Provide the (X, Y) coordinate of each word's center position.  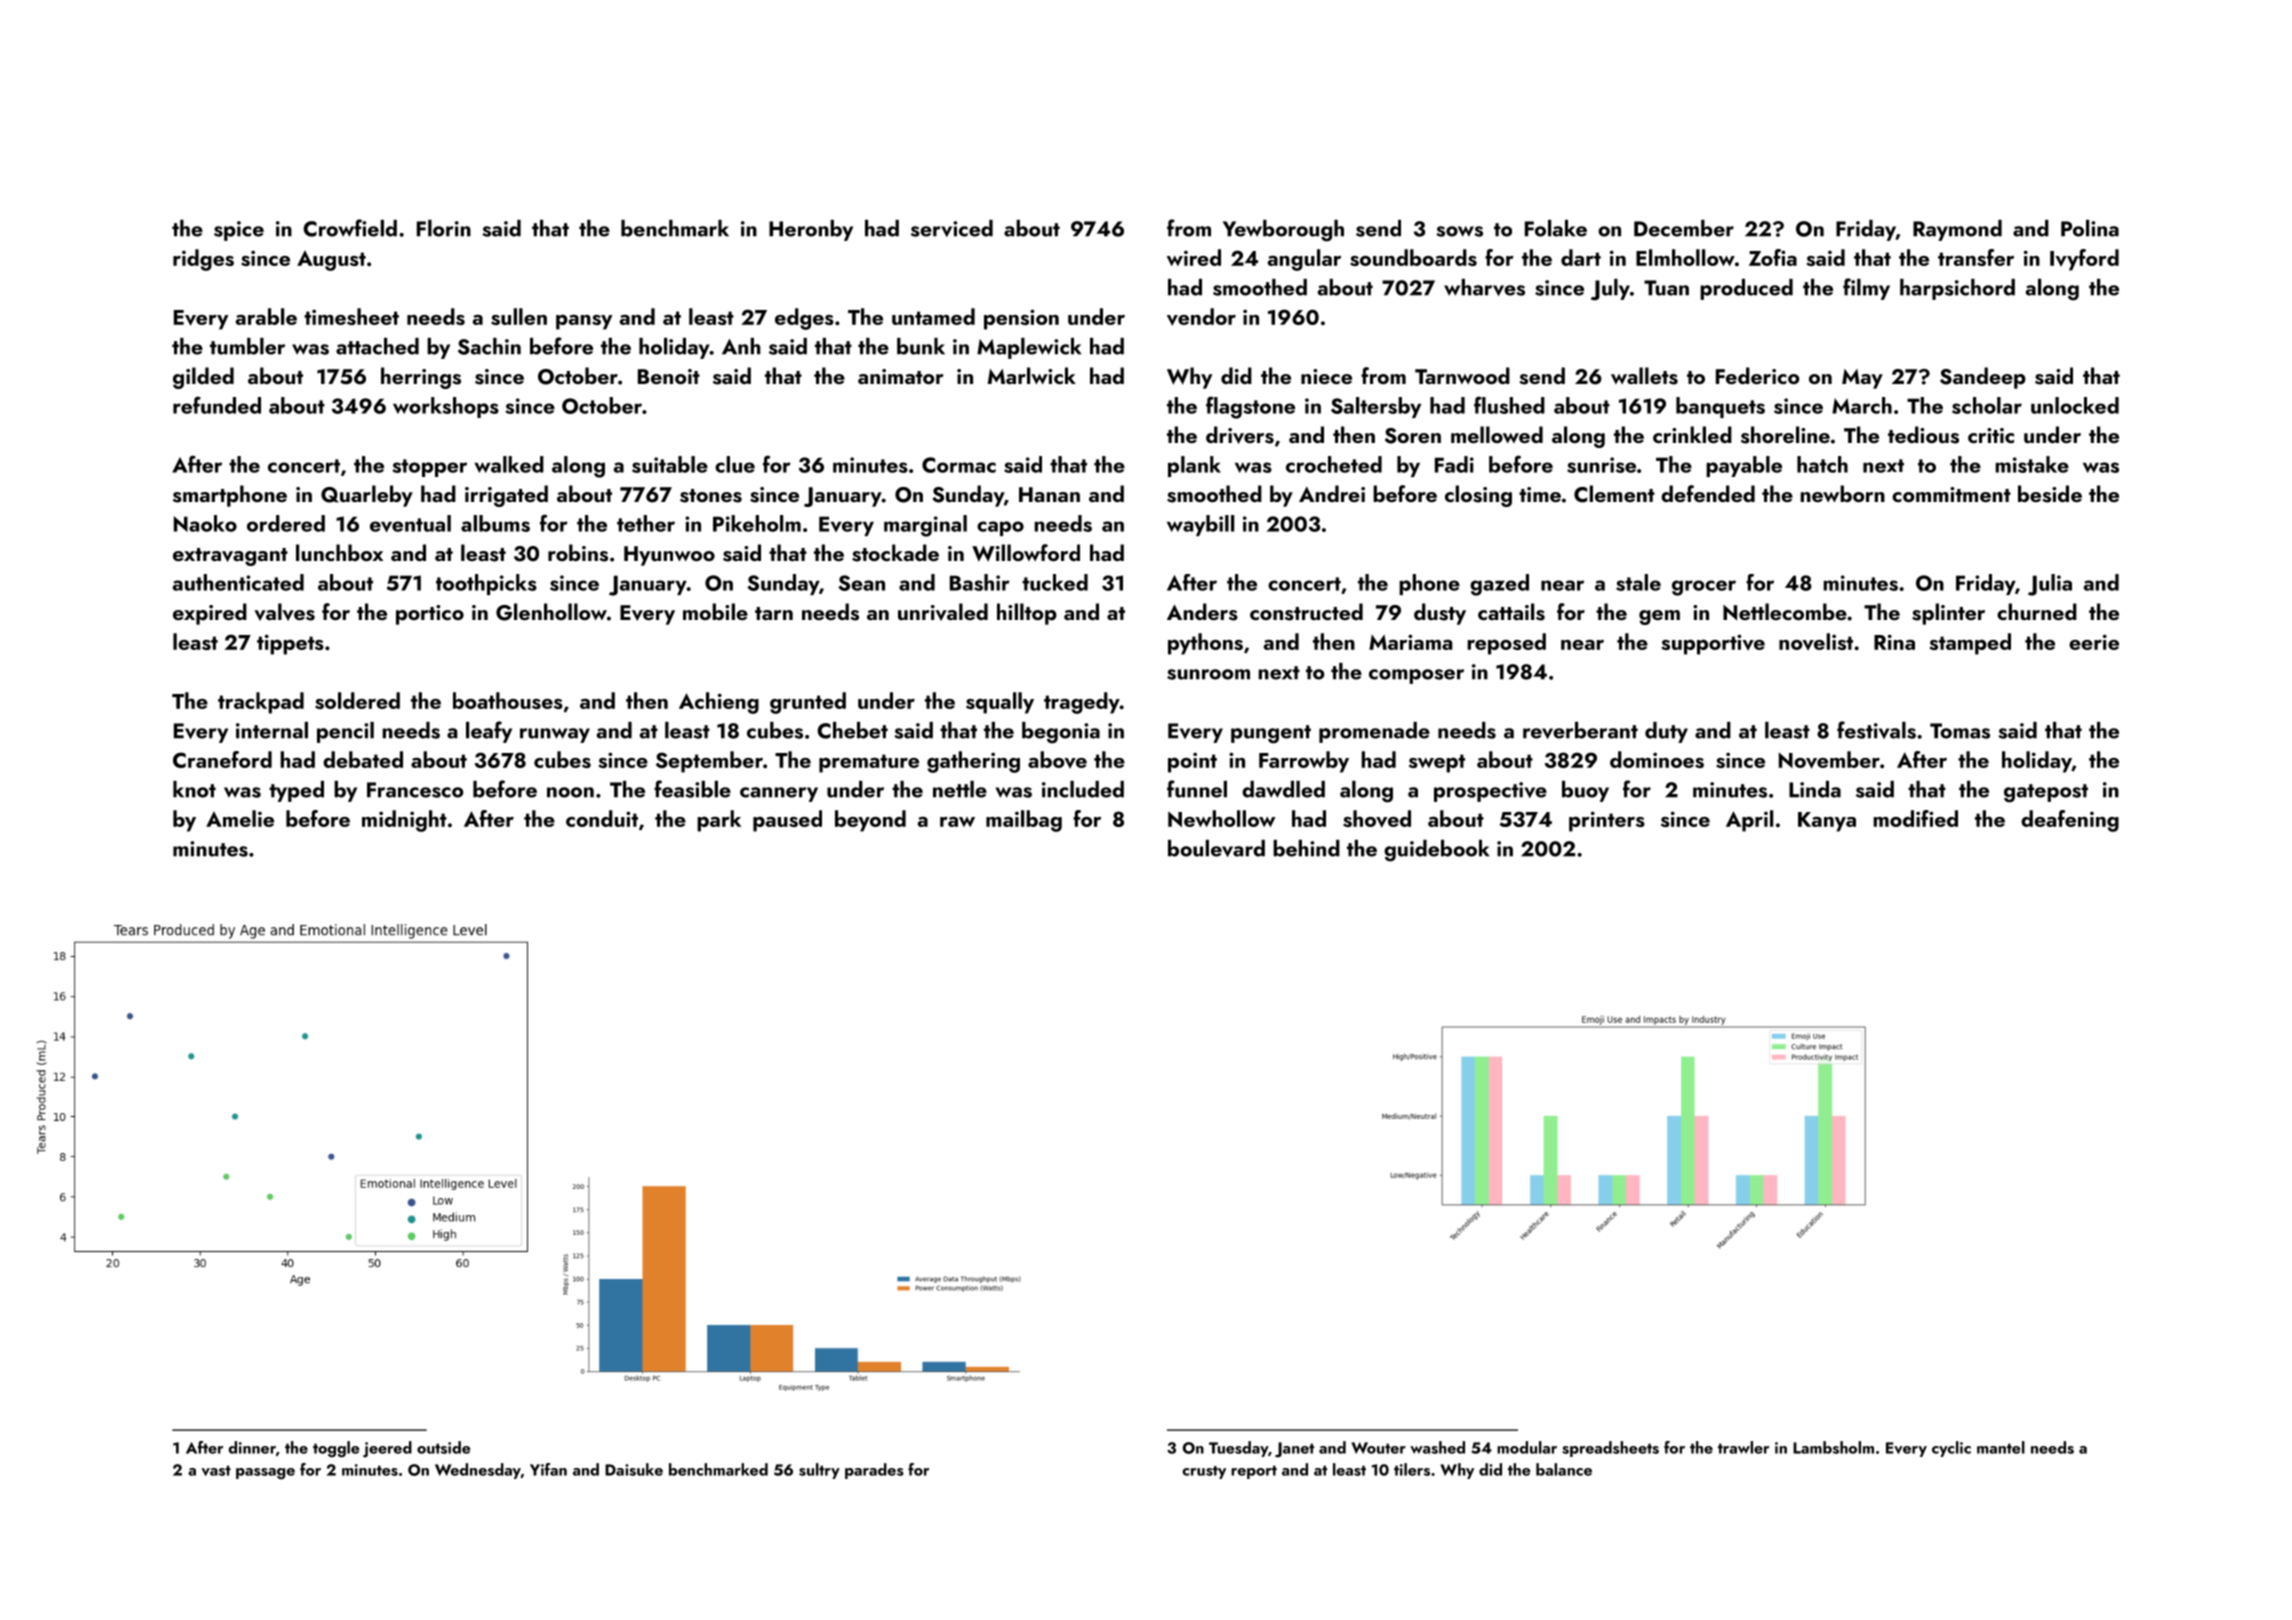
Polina (2090, 228)
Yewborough (1283, 231)
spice (239, 231)
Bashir (980, 582)
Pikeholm (757, 523)
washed (1437, 1447)
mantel (2001, 1447)
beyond (870, 821)
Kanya (1827, 822)
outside (444, 1447)
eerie (2094, 642)
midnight (404, 821)
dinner (252, 1447)
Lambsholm (1833, 1447)
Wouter (1378, 1448)
